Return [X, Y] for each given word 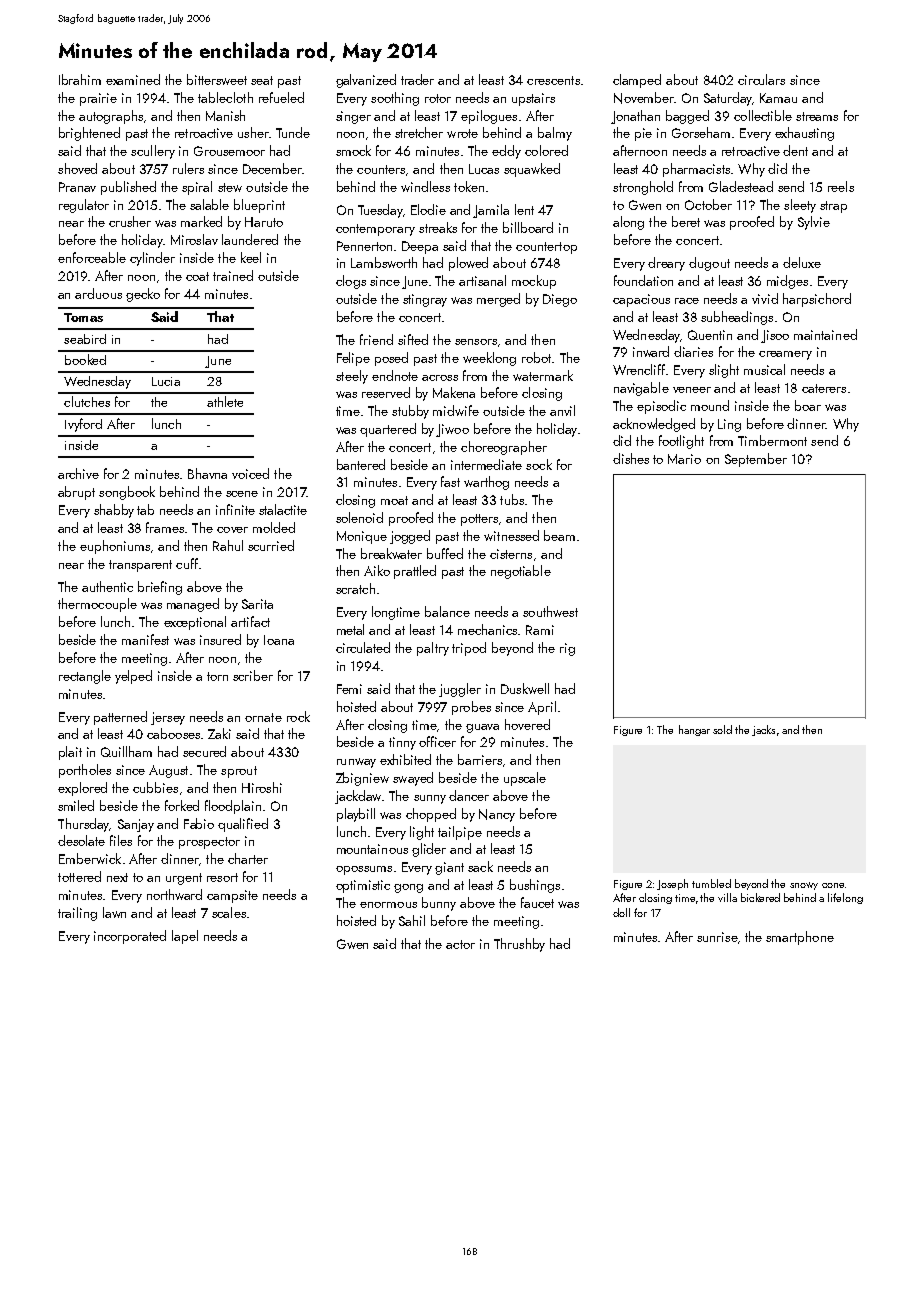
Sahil [412, 920]
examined [133, 79]
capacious [641, 300]
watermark [543, 375]
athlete [225, 401]
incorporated [130, 937]
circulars [761, 79]
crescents [553, 80]
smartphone [800, 938]
